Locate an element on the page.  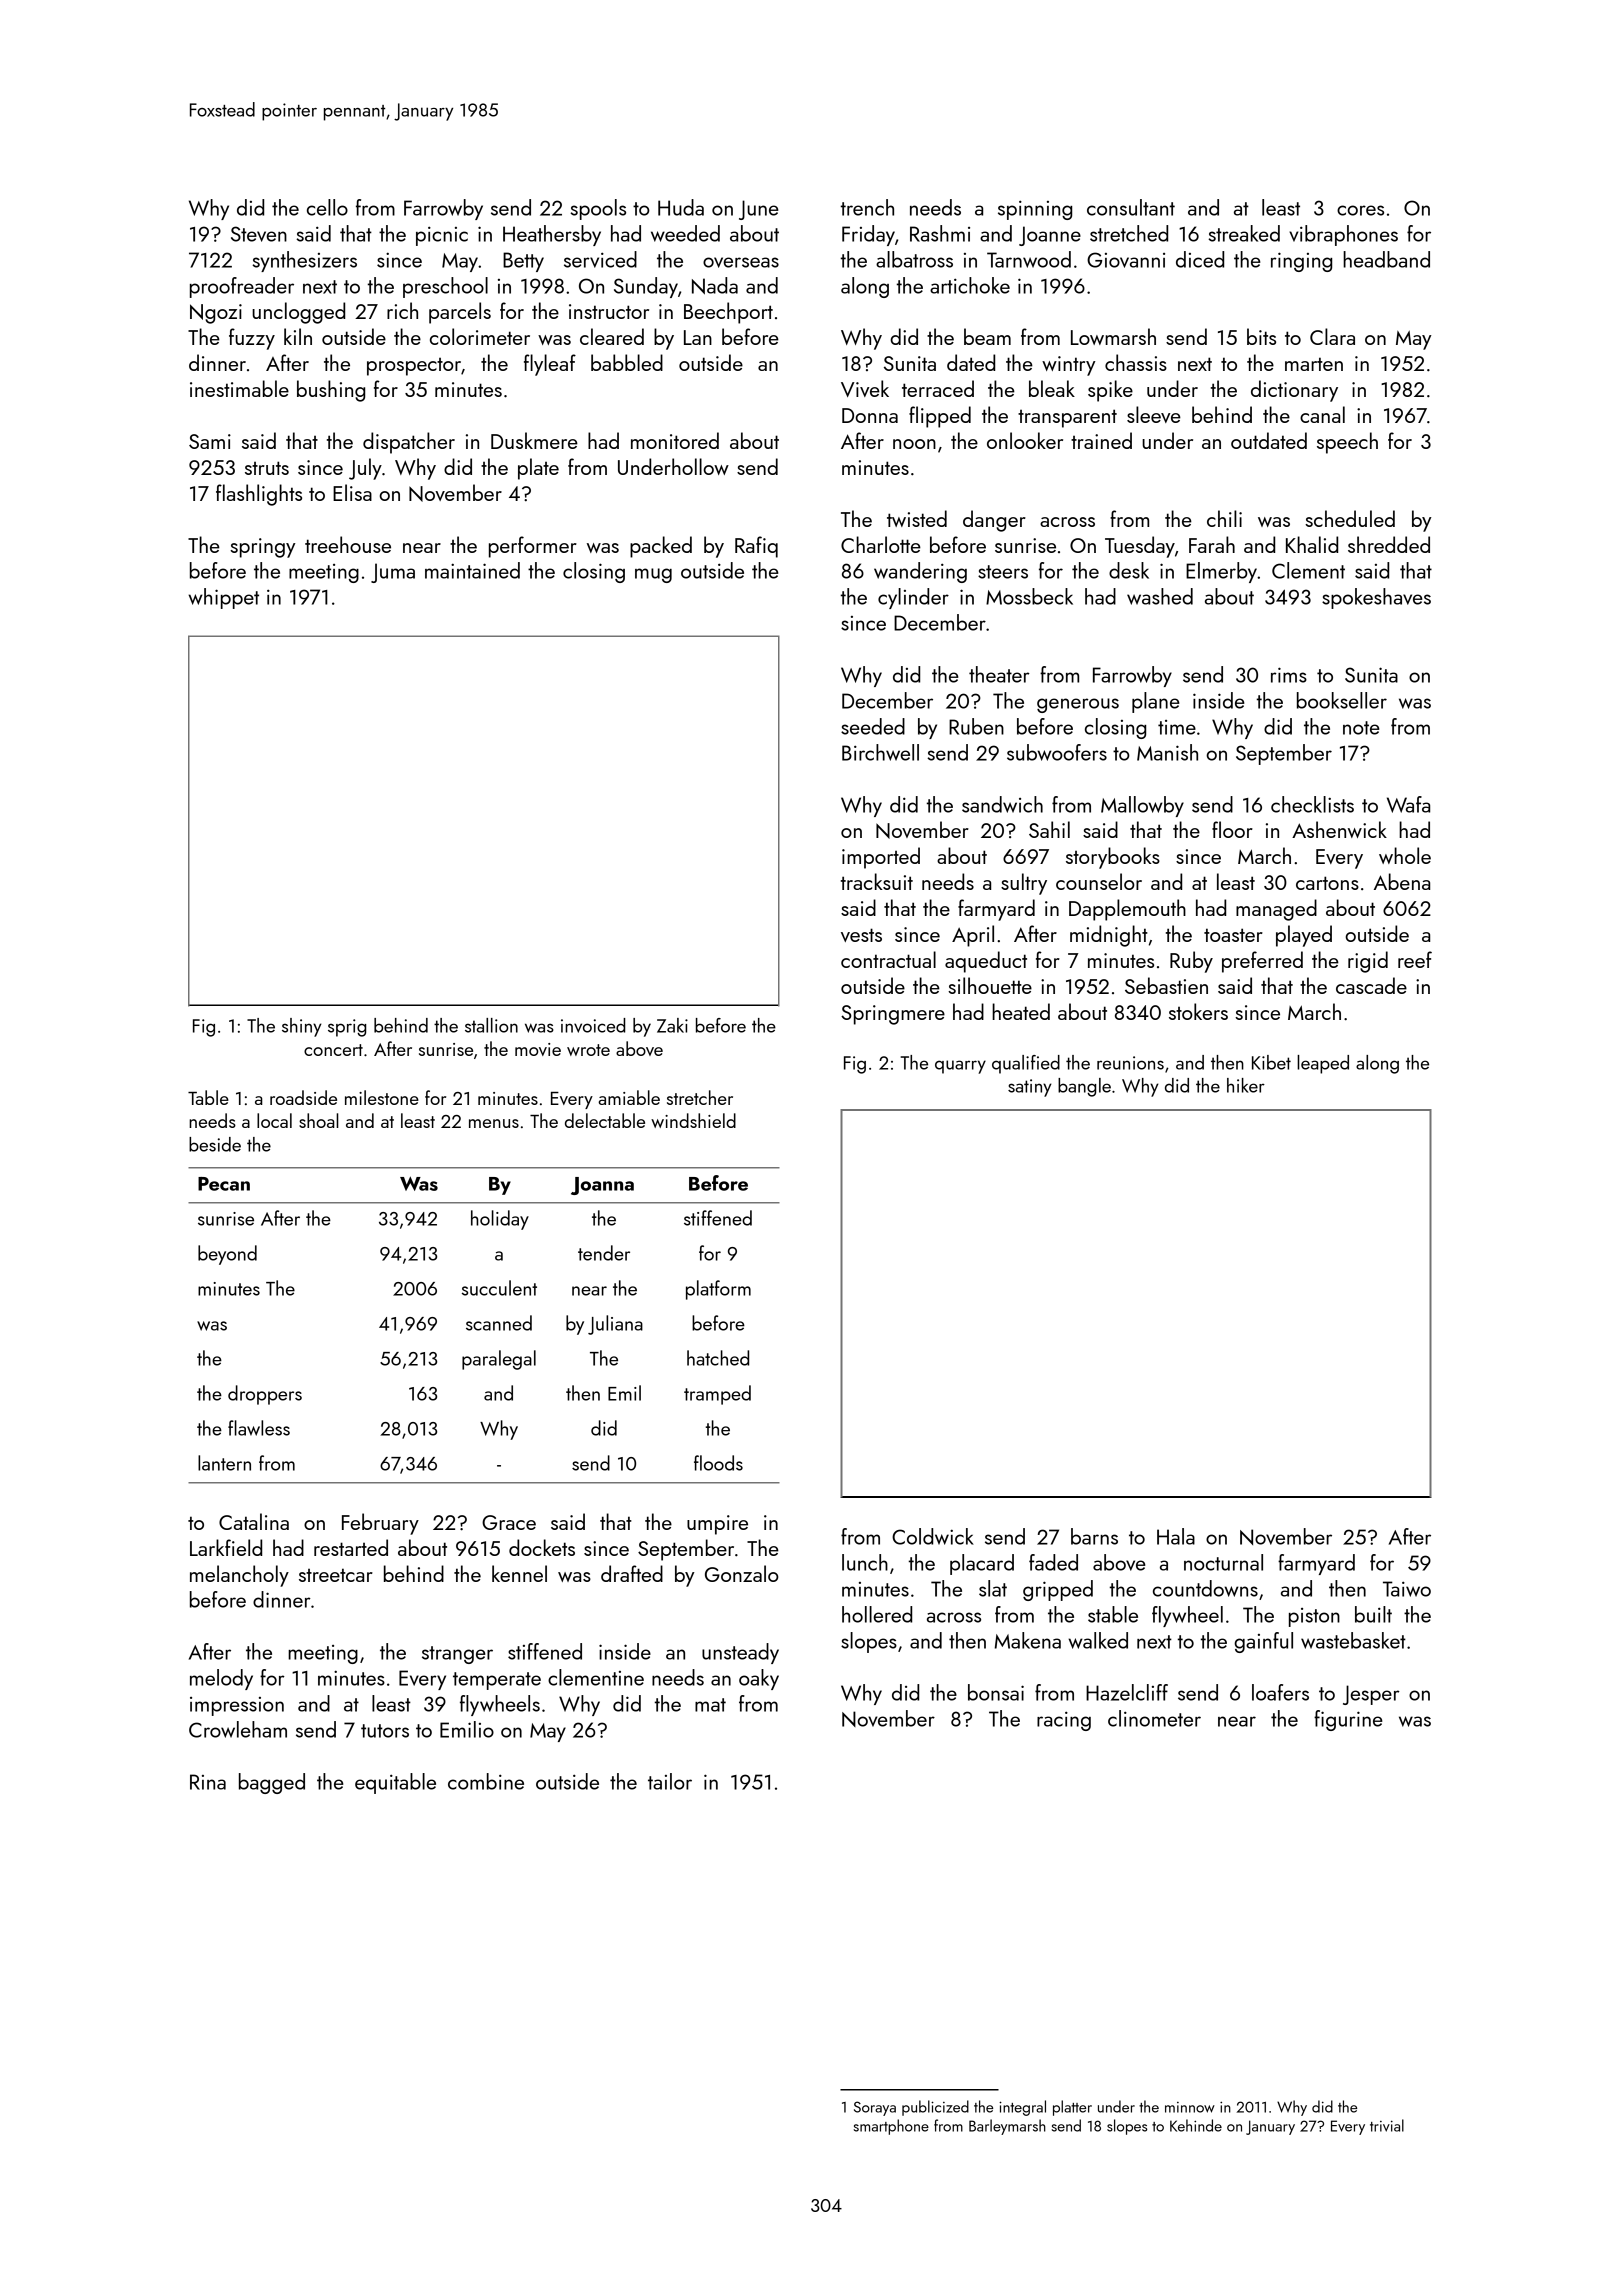
built is located at coordinates (1373, 1614).
